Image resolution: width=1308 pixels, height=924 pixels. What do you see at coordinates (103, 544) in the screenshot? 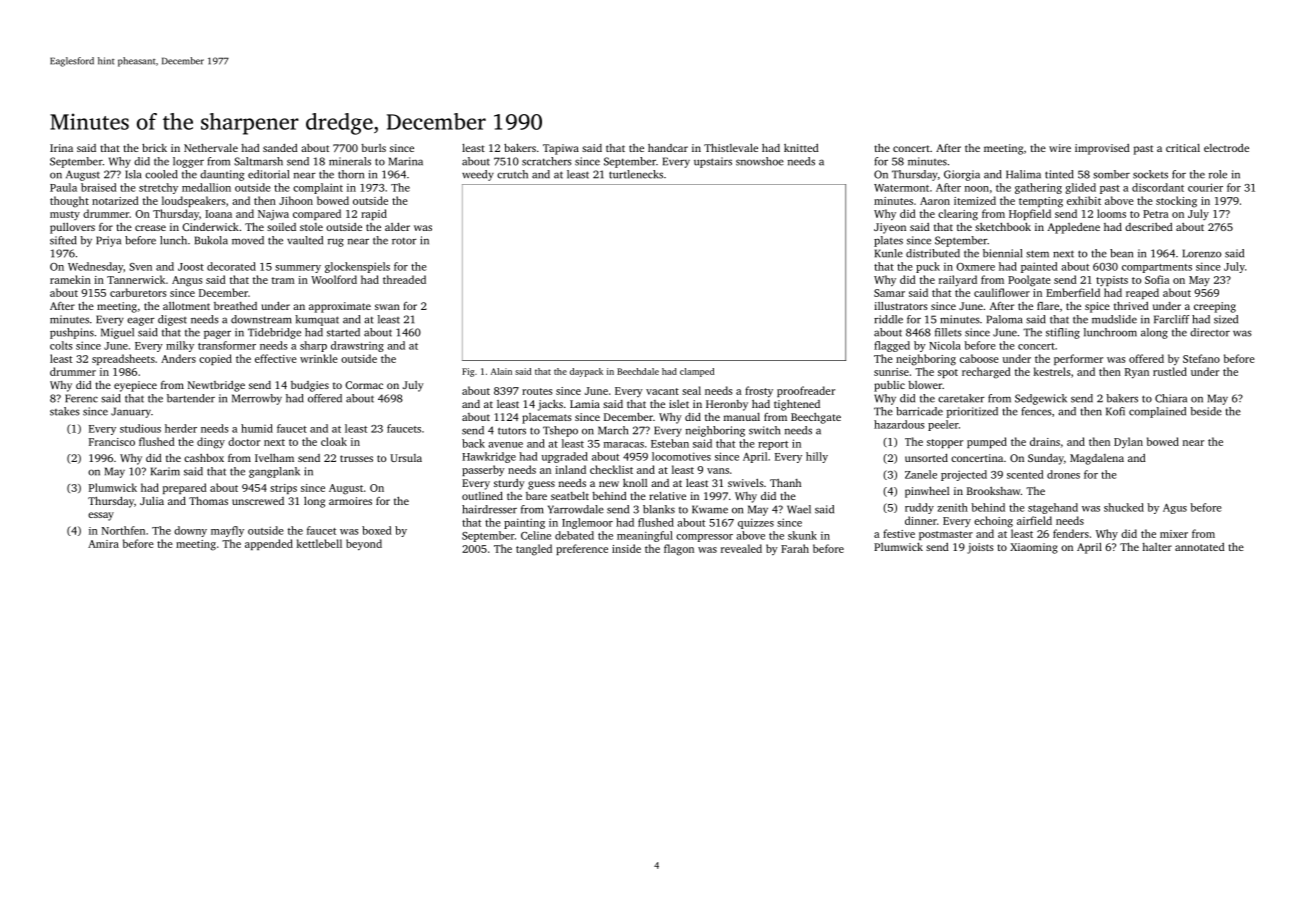
I see `Amira` at bounding box center [103, 544].
